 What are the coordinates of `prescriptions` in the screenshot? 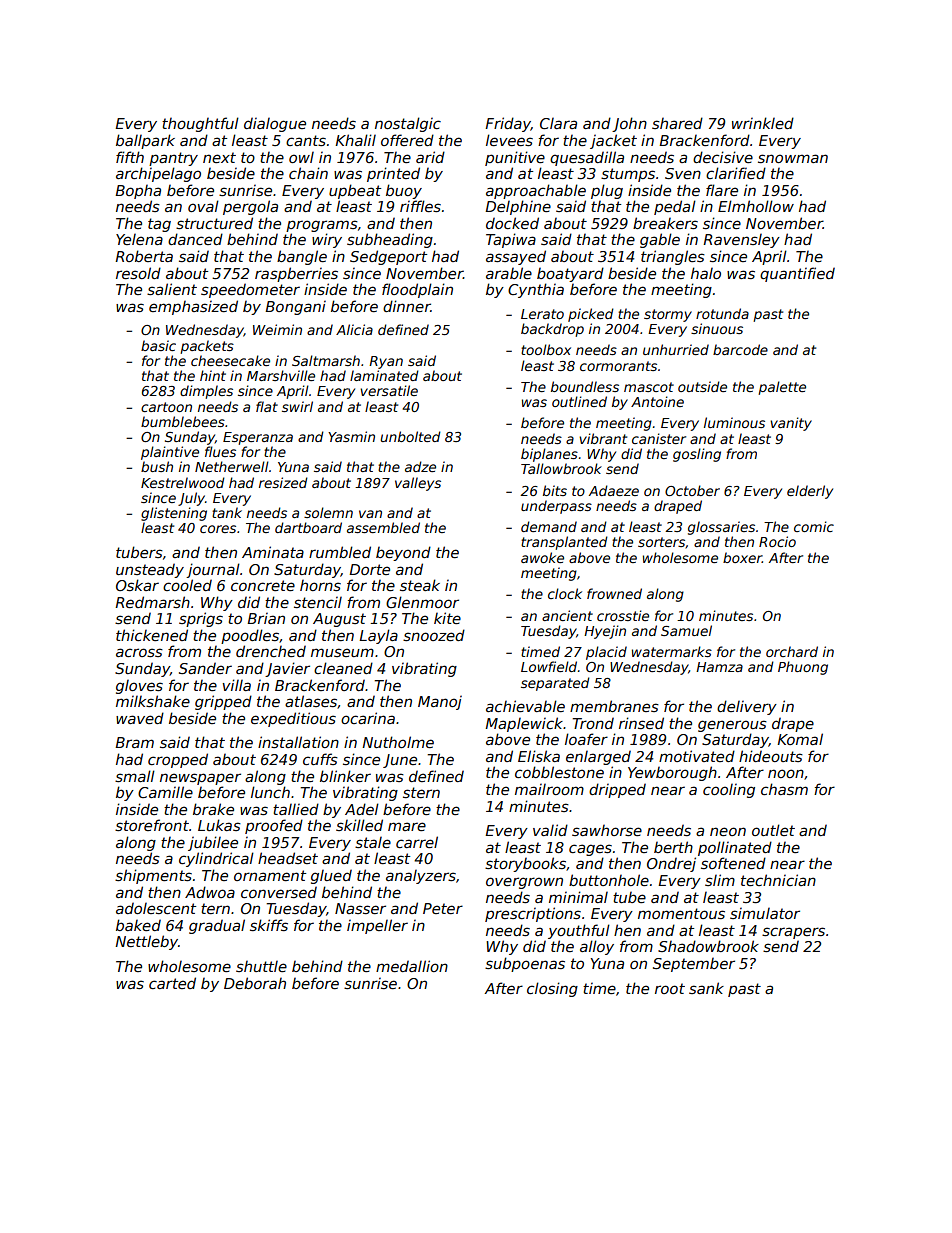 It's located at (533, 914).
